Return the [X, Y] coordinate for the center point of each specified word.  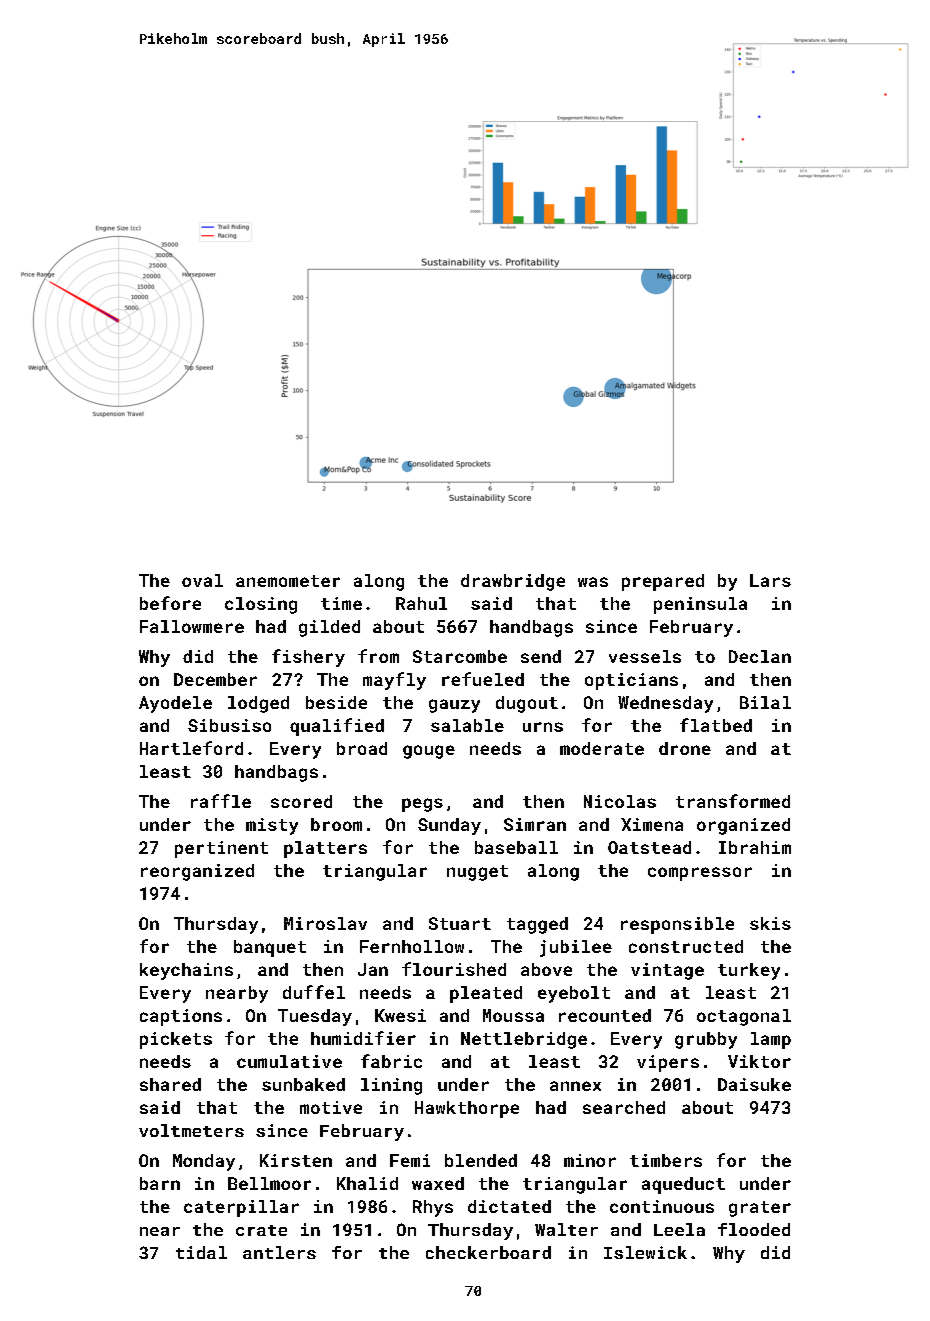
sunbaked [303, 1084]
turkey [749, 971]
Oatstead [649, 847]
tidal [201, 1252]
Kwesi [400, 1015]
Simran [535, 824]
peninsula [700, 605]
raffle [221, 801]
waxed [438, 1183]
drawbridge [513, 582]
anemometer [288, 581]
